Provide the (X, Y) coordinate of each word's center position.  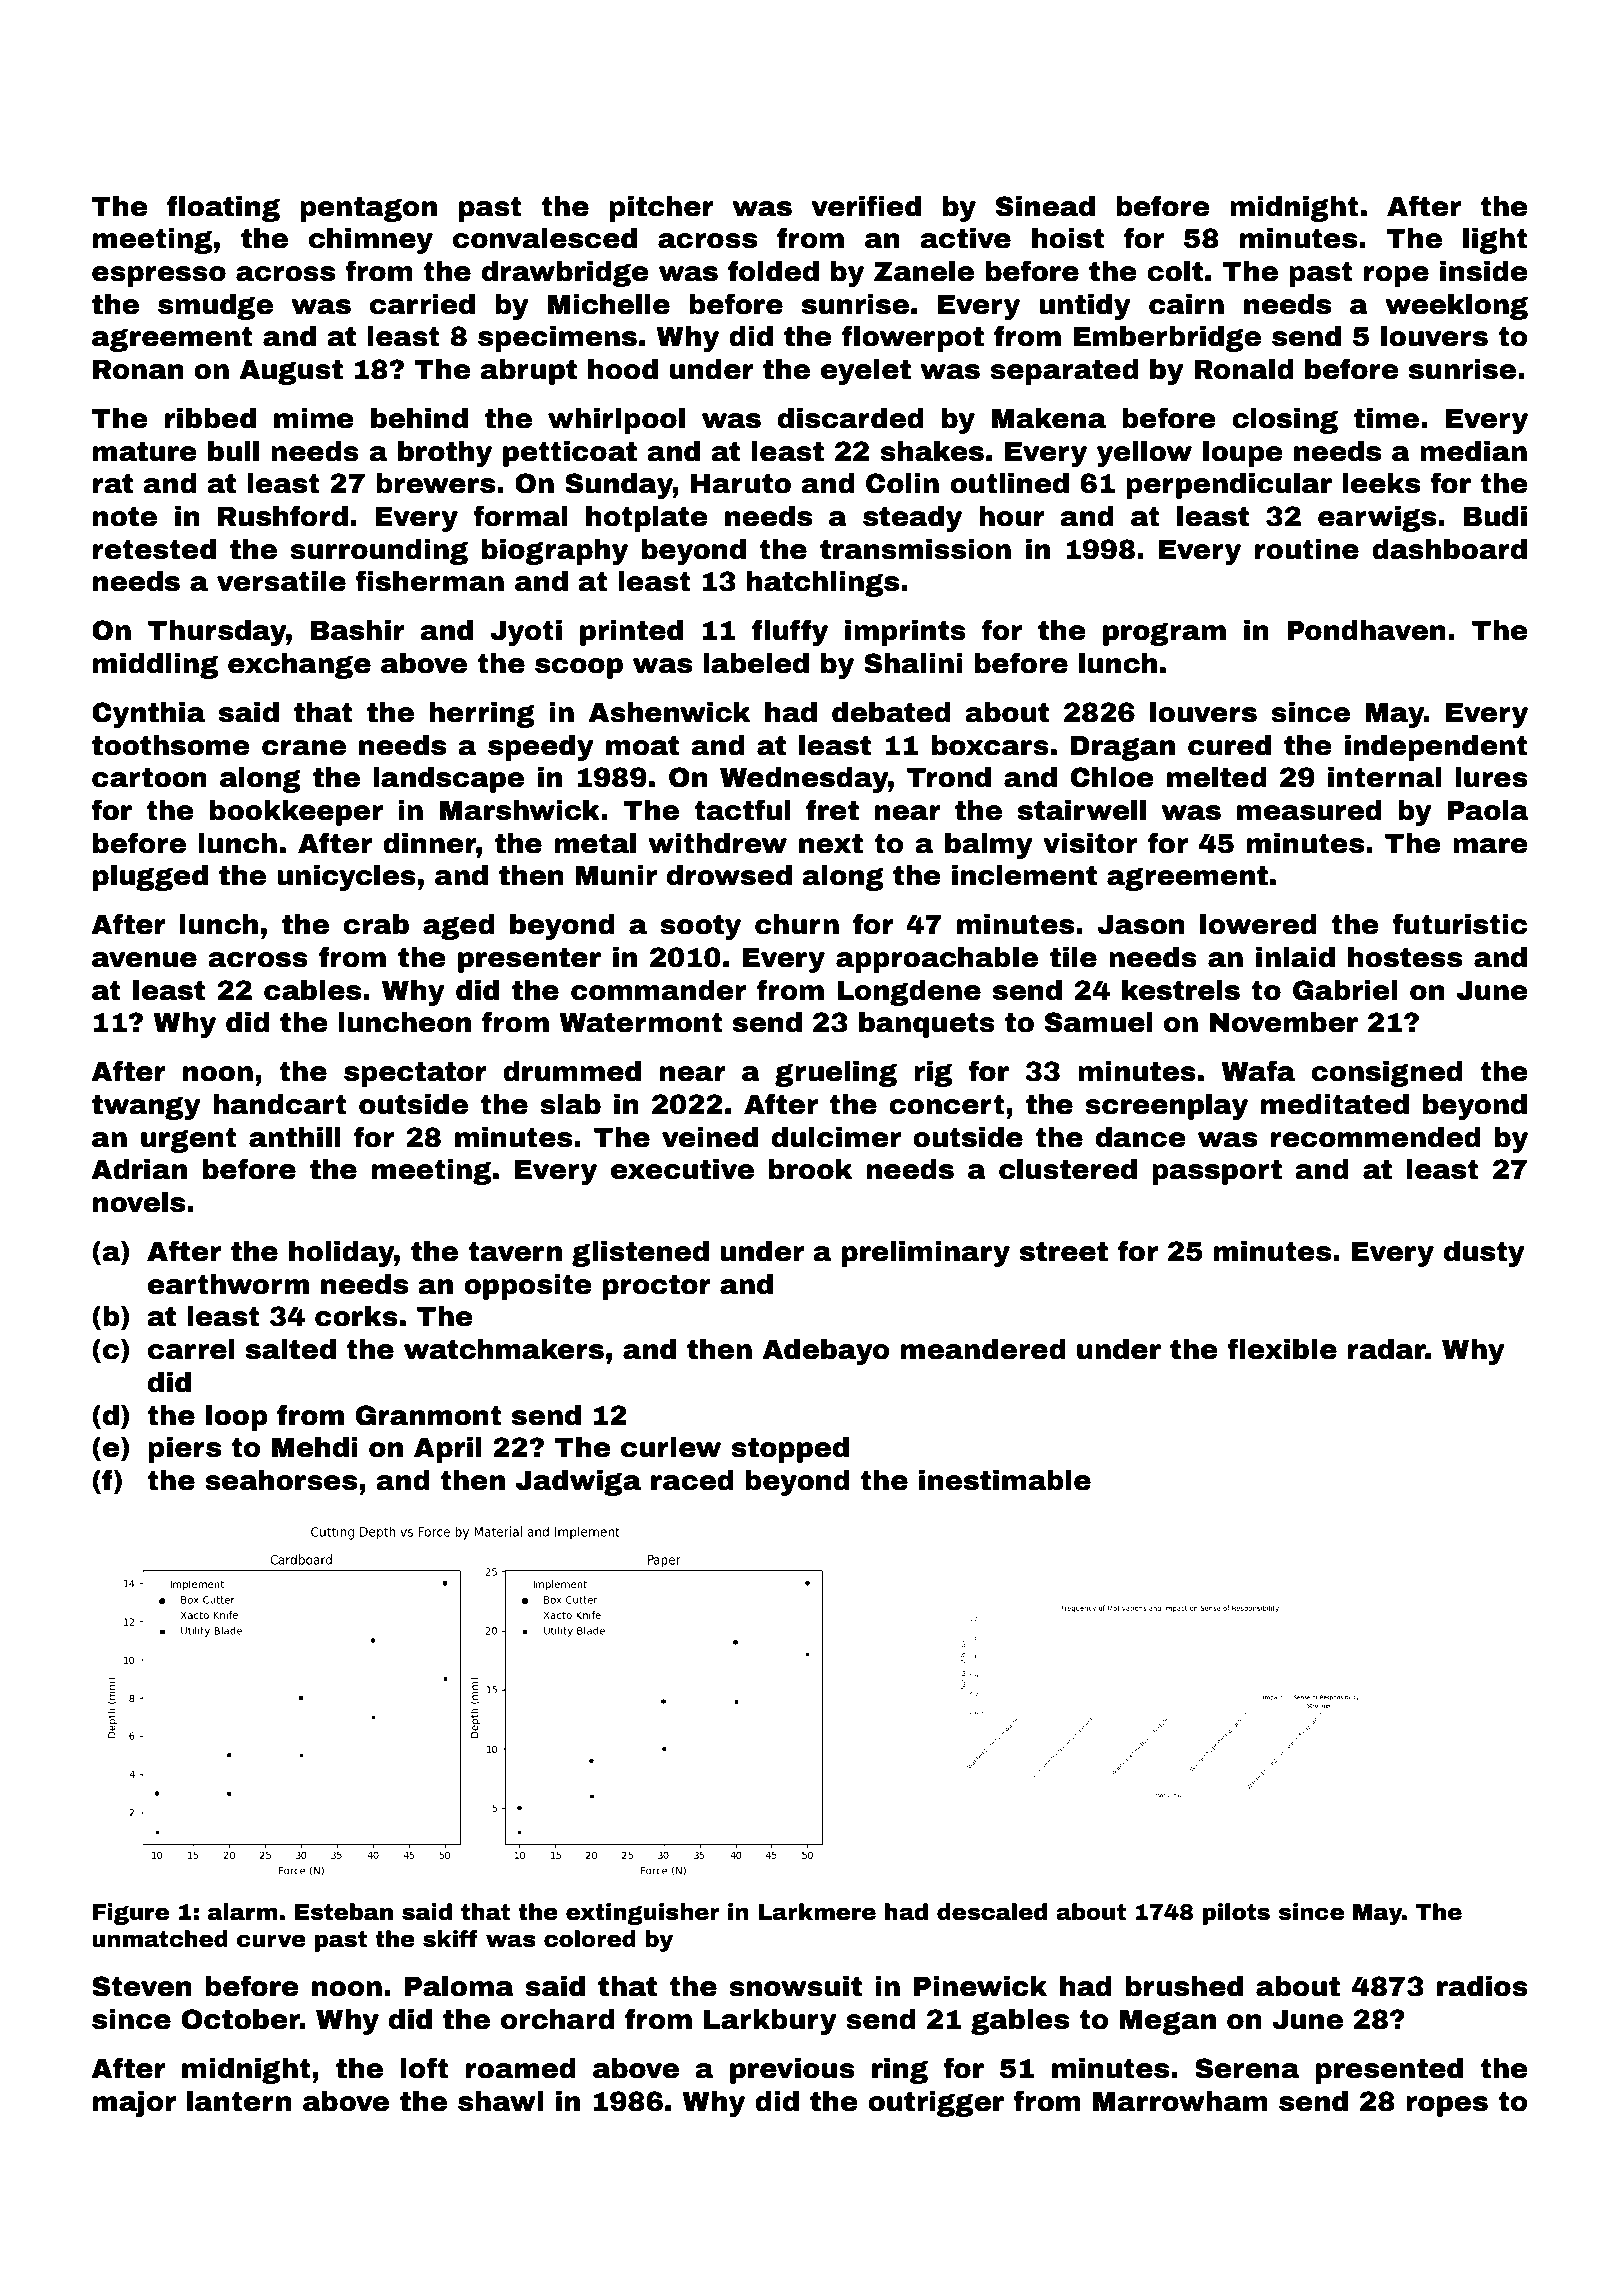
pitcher (661, 209)
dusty (1484, 1254)
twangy (146, 1107)
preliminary (926, 1254)
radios (1482, 1986)
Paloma (459, 1986)
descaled (992, 1912)
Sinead (1045, 206)
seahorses (281, 1480)
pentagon (368, 209)
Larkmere (817, 1912)
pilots (1236, 1914)
